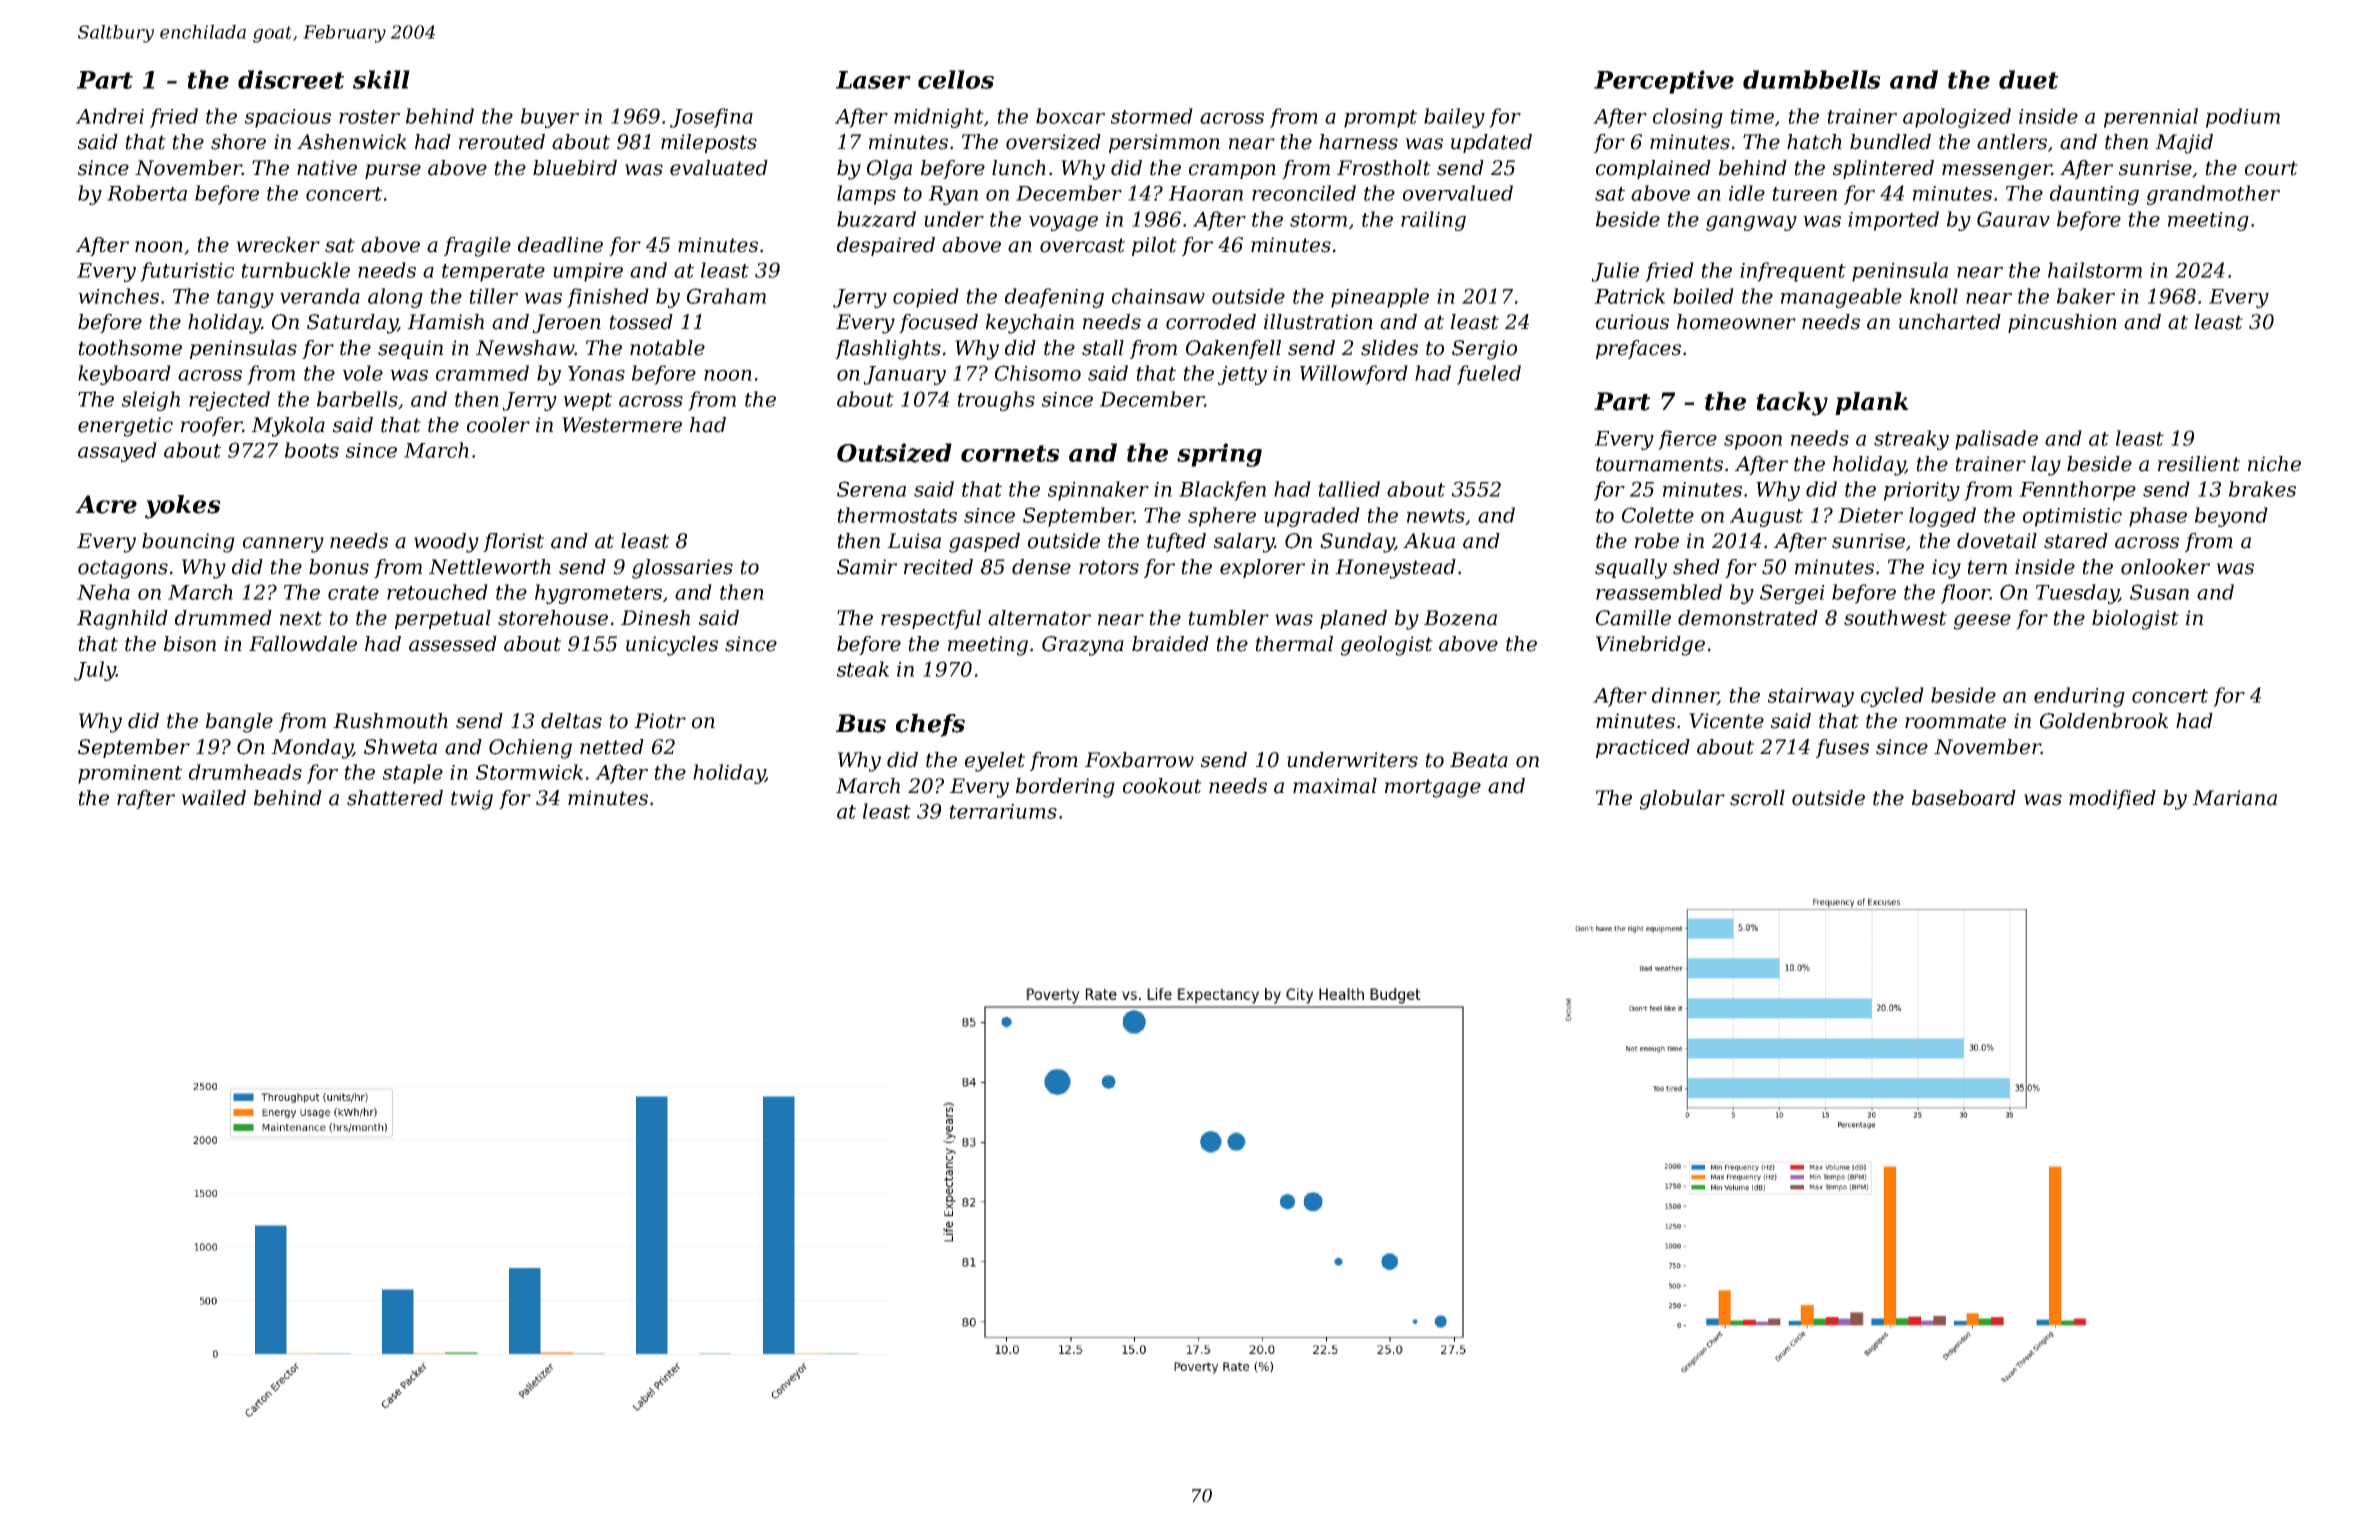 The image size is (2380, 1540). Describe the element at coordinates (1841, 298) in the screenshot. I see `manageable` at that location.
